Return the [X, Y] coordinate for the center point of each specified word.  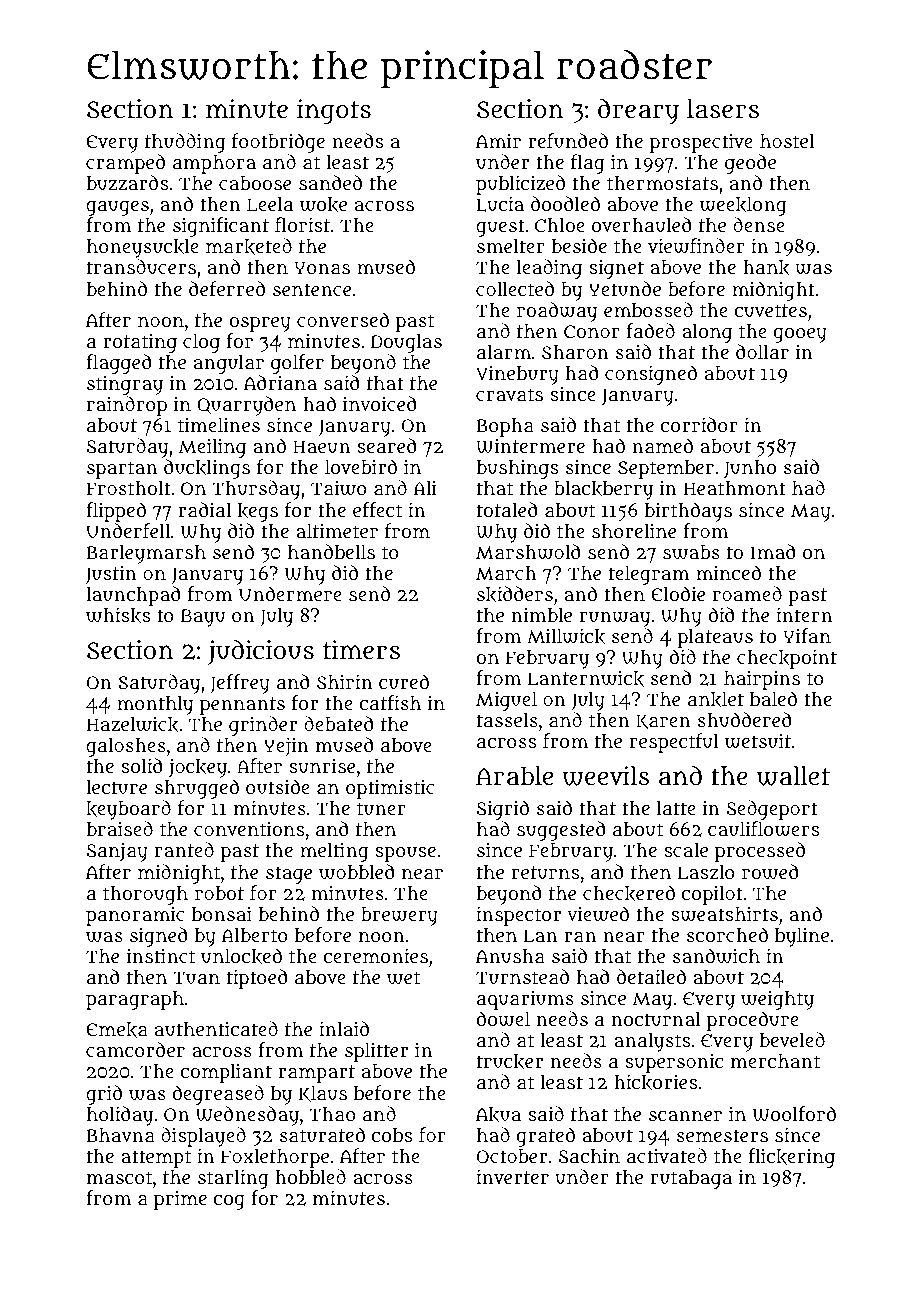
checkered [629, 893]
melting [334, 852]
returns [545, 873]
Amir [498, 141]
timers [361, 649]
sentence [312, 289]
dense [759, 224]
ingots [334, 112]
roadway [557, 312]
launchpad [133, 596]
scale [686, 850]
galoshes [126, 747]
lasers [723, 109]
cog [229, 1202]
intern [804, 614]
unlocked [241, 956]
